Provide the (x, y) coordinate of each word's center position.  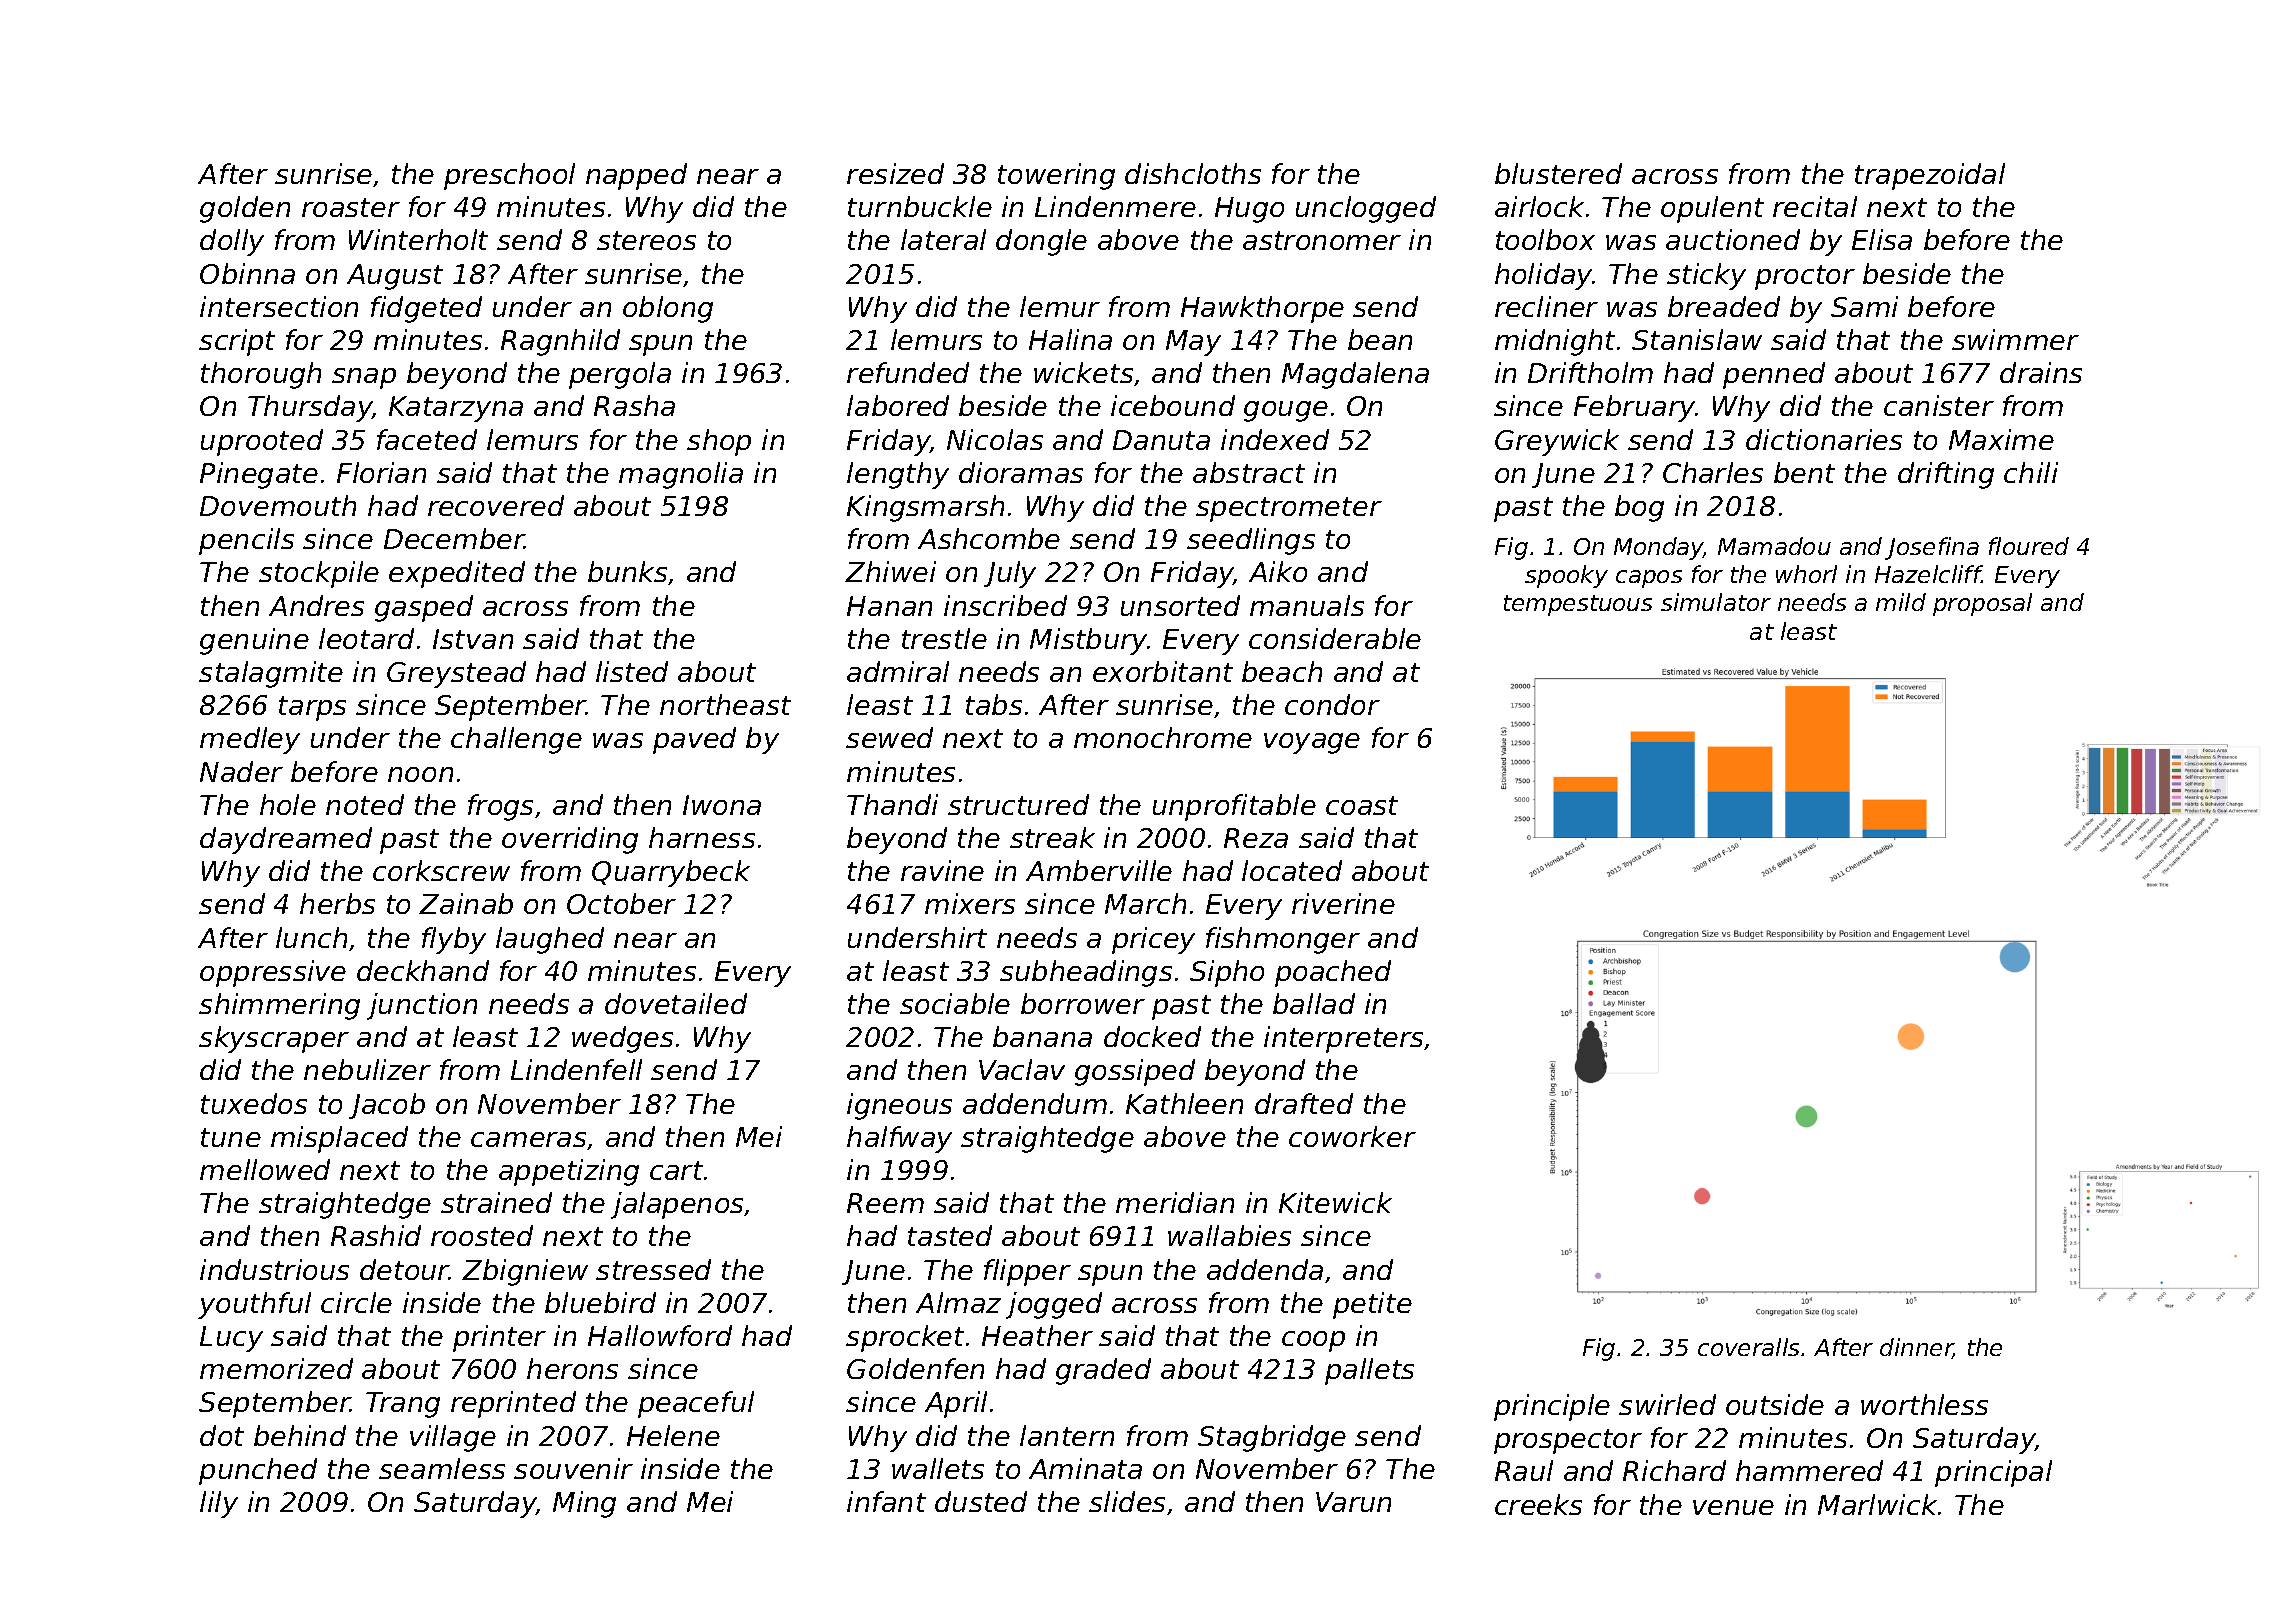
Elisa (1882, 239)
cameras (529, 1141)
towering (1056, 176)
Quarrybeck (671, 873)
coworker (1352, 1136)
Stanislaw (1697, 339)
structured (1018, 804)
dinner (1916, 1348)
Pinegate (259, 475)
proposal (1982, 604)
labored (898, 405)
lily (219, 1504)
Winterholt (418, 239)
